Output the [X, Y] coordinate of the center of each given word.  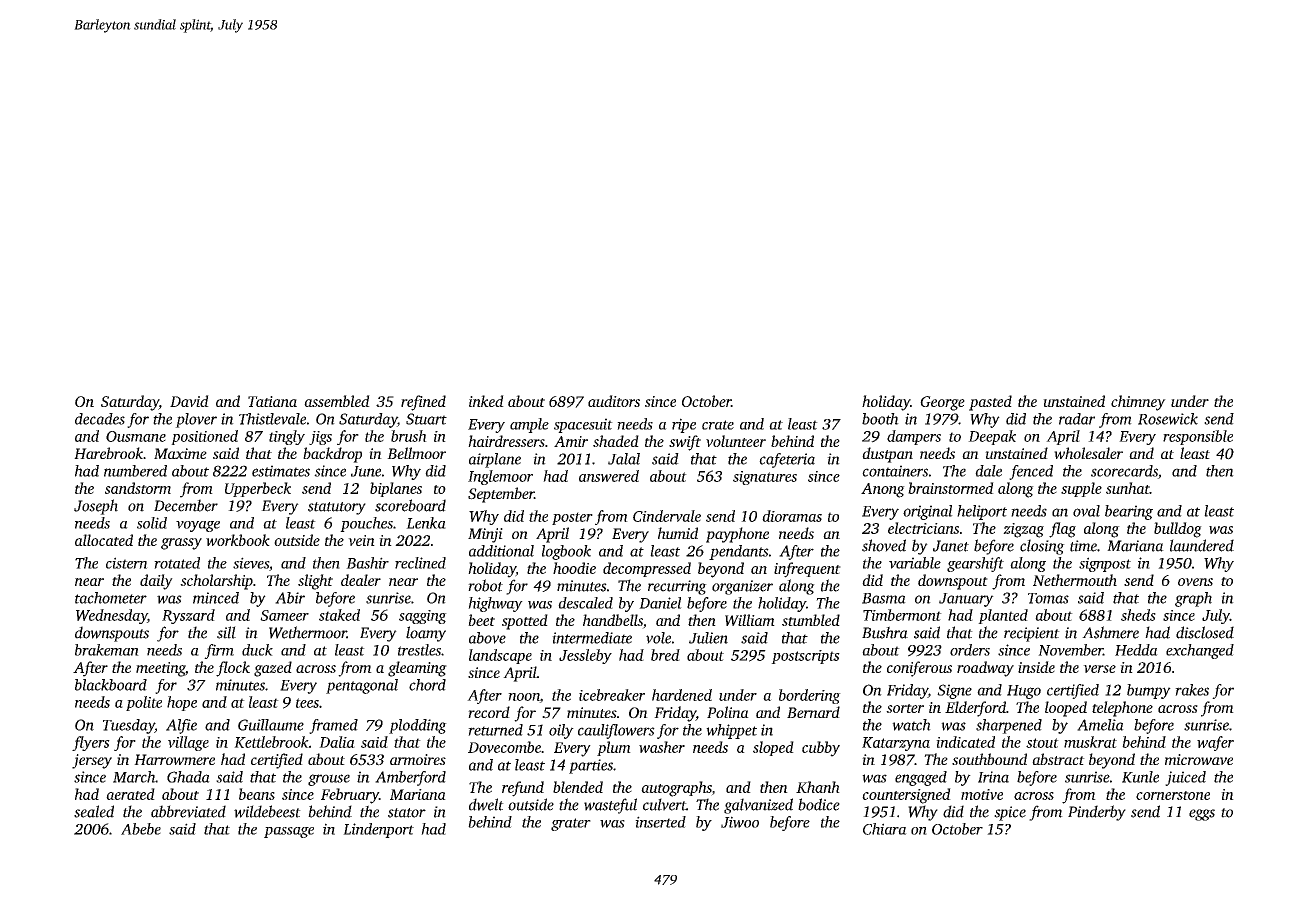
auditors [614, 401]
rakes [1192, 690]
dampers [914, 437]
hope [182, 703]
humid [678, 533]
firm [219, 651]
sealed [94, 811]
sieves [251, 563]
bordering [810, 696]
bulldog [1178, 530]
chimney [1138, 403]
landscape [500, 656]
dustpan [887, 455]
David [189, 401]
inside [1036, 667]
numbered [135, 471]
